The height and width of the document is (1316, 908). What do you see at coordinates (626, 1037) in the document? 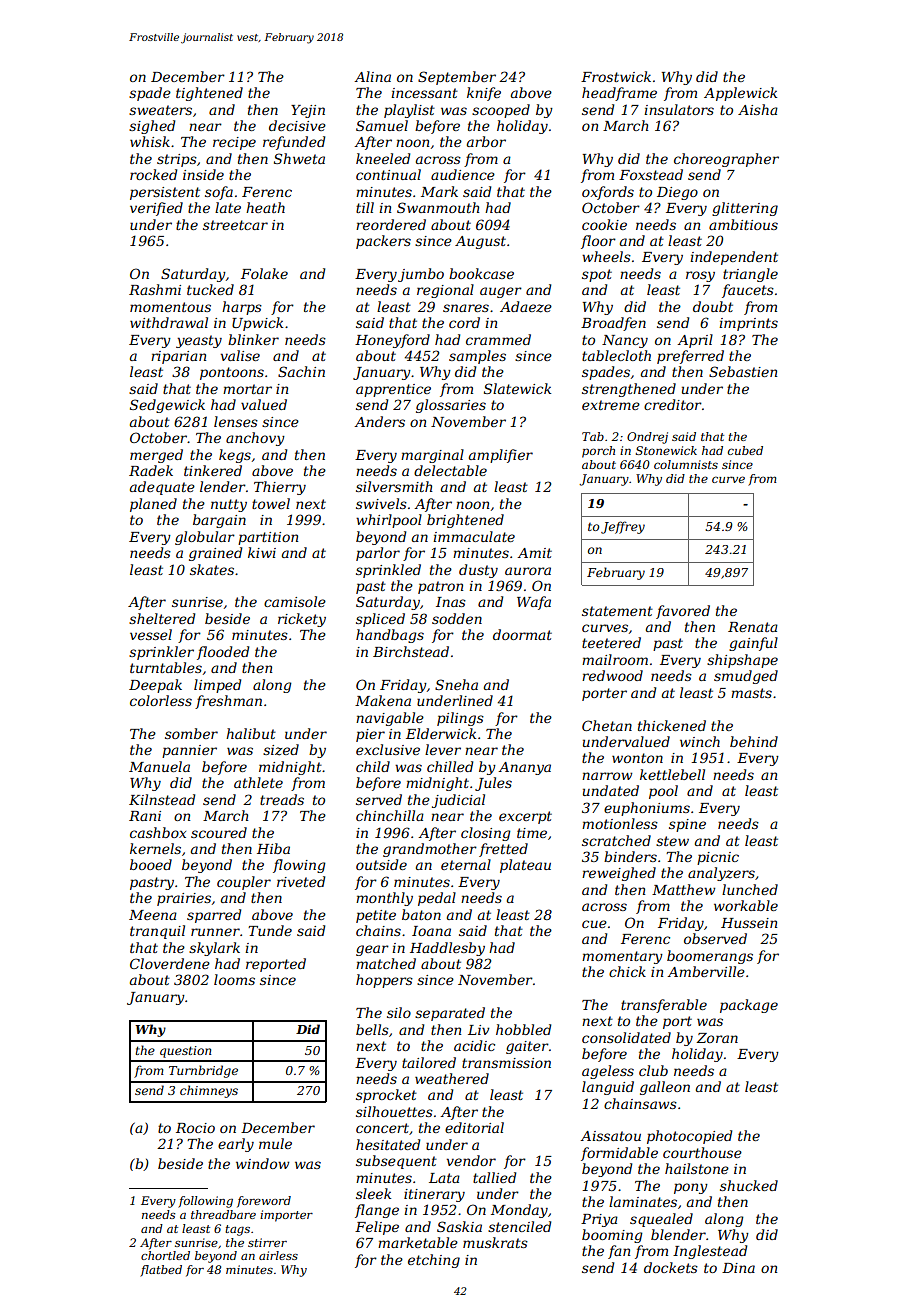
I see `consolidated` at bounding box center [626, 1037].
